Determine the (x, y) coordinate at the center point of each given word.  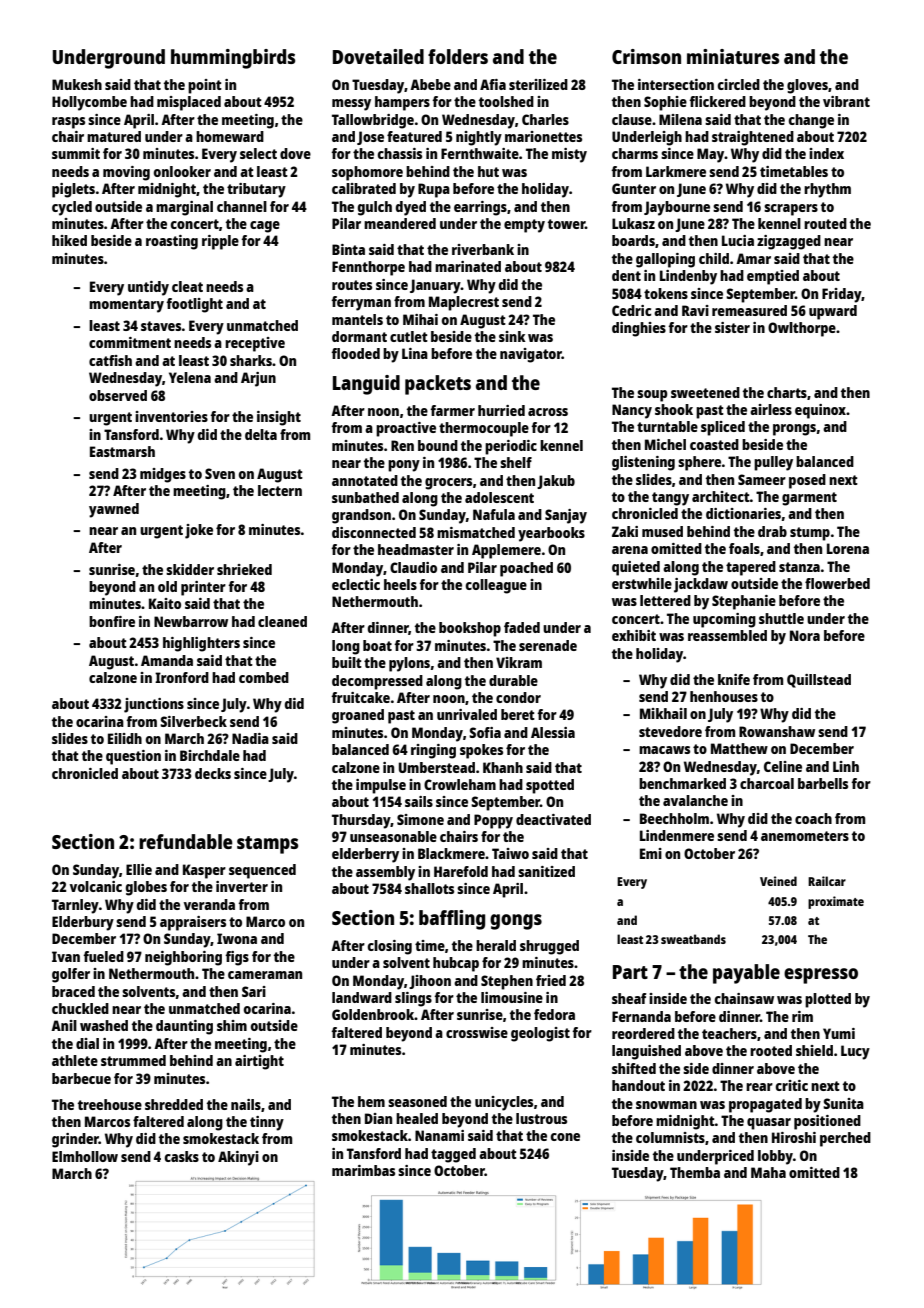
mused (662, 531)
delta (261, 434)
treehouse (110, 1104)
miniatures (733, 56)
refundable (186, 841)
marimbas (363, 1170)
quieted (636, 568)
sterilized (538, 84)
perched (845, 1139)
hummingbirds (233, 59)
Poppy (493, 821)
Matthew (739, 748)
